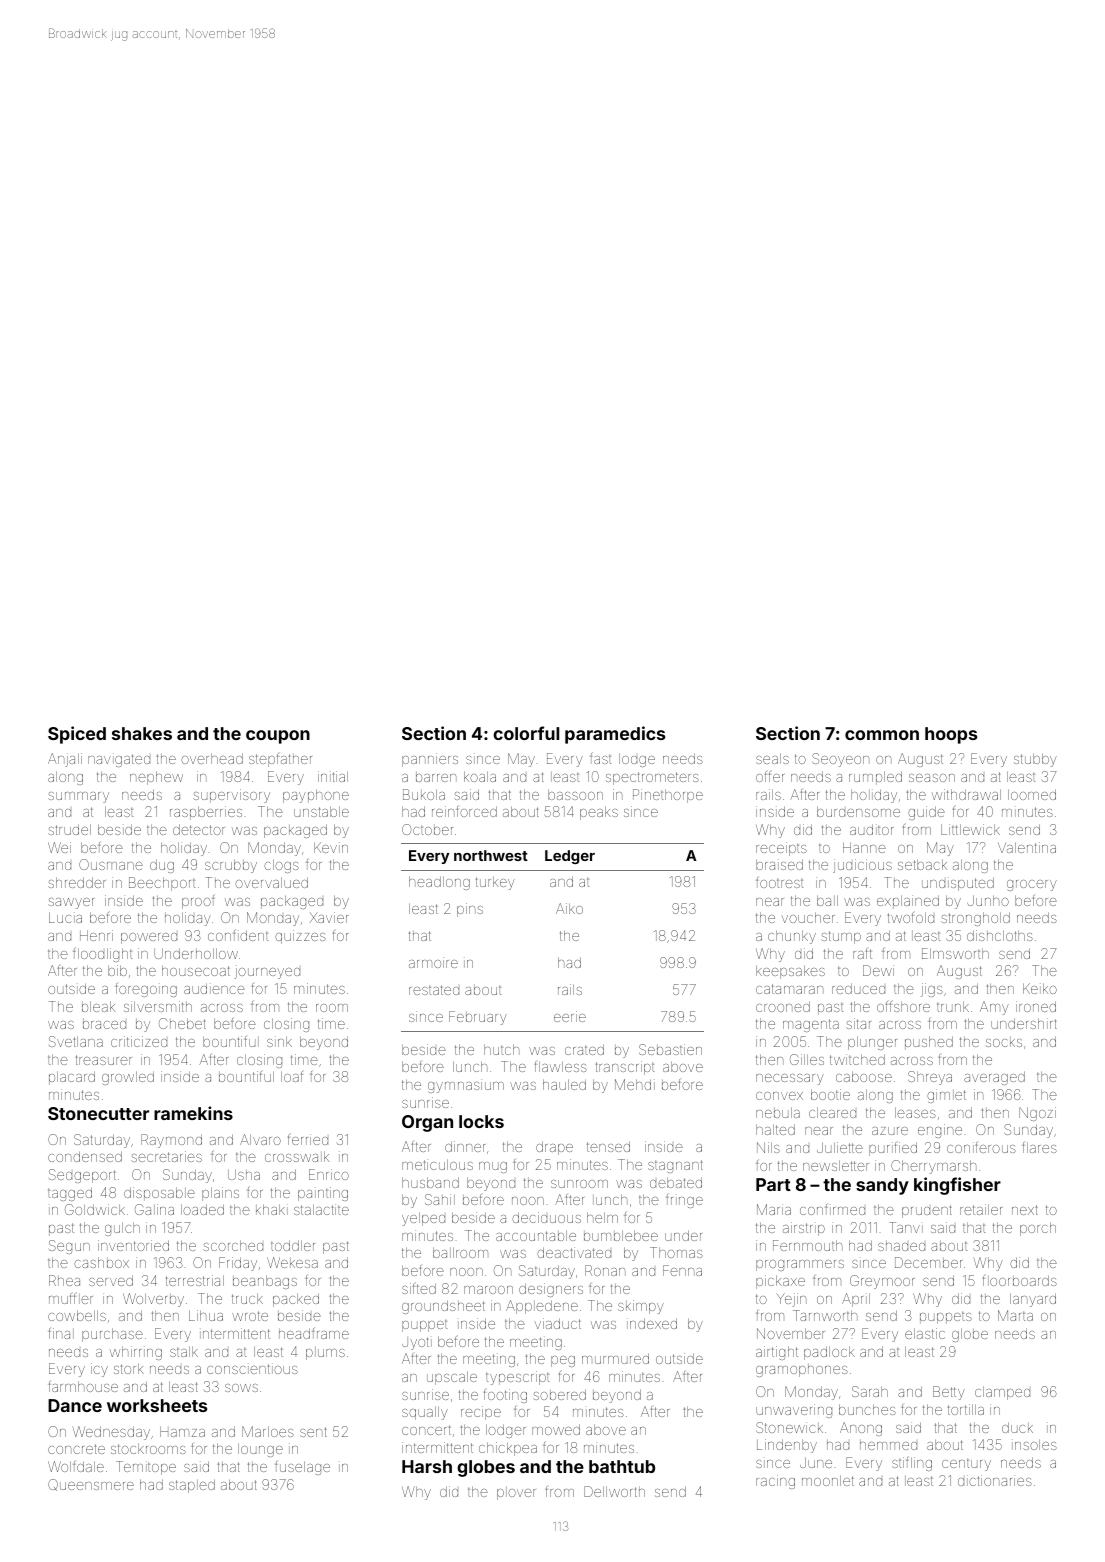 The image size is (1105, 1562). Describe the element at coordinates (554, 1148) in the document. I see `drape` at that location.
